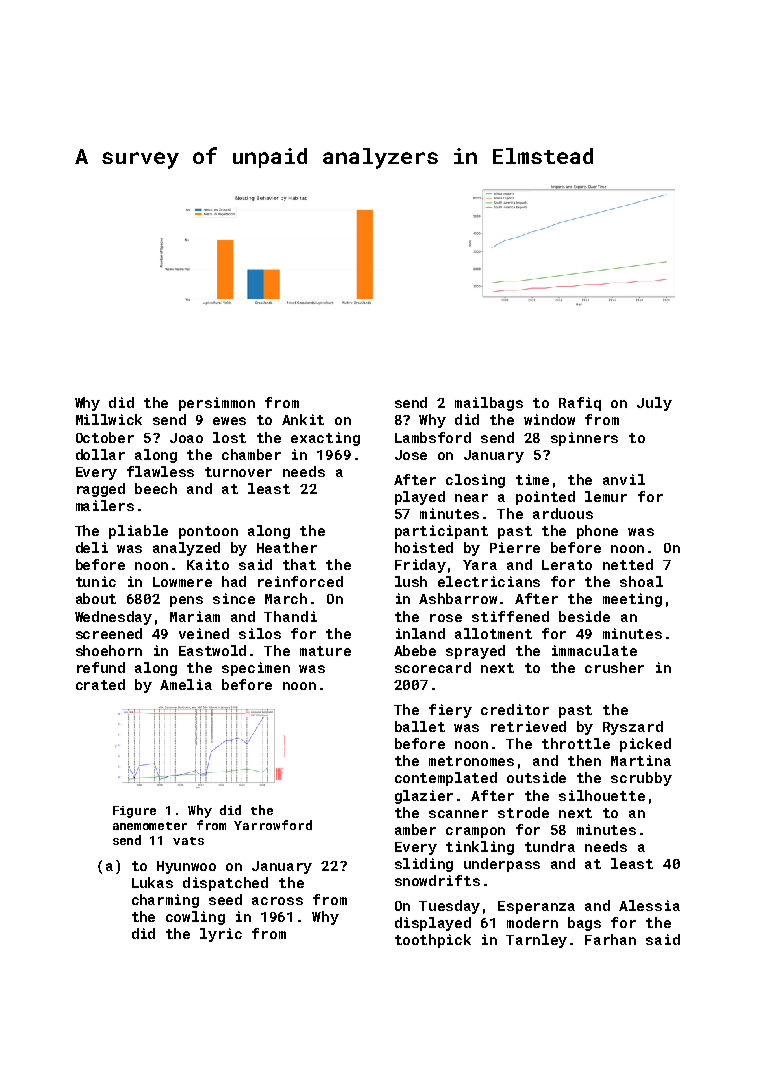  I want to click on deli, so click(92, 547).
